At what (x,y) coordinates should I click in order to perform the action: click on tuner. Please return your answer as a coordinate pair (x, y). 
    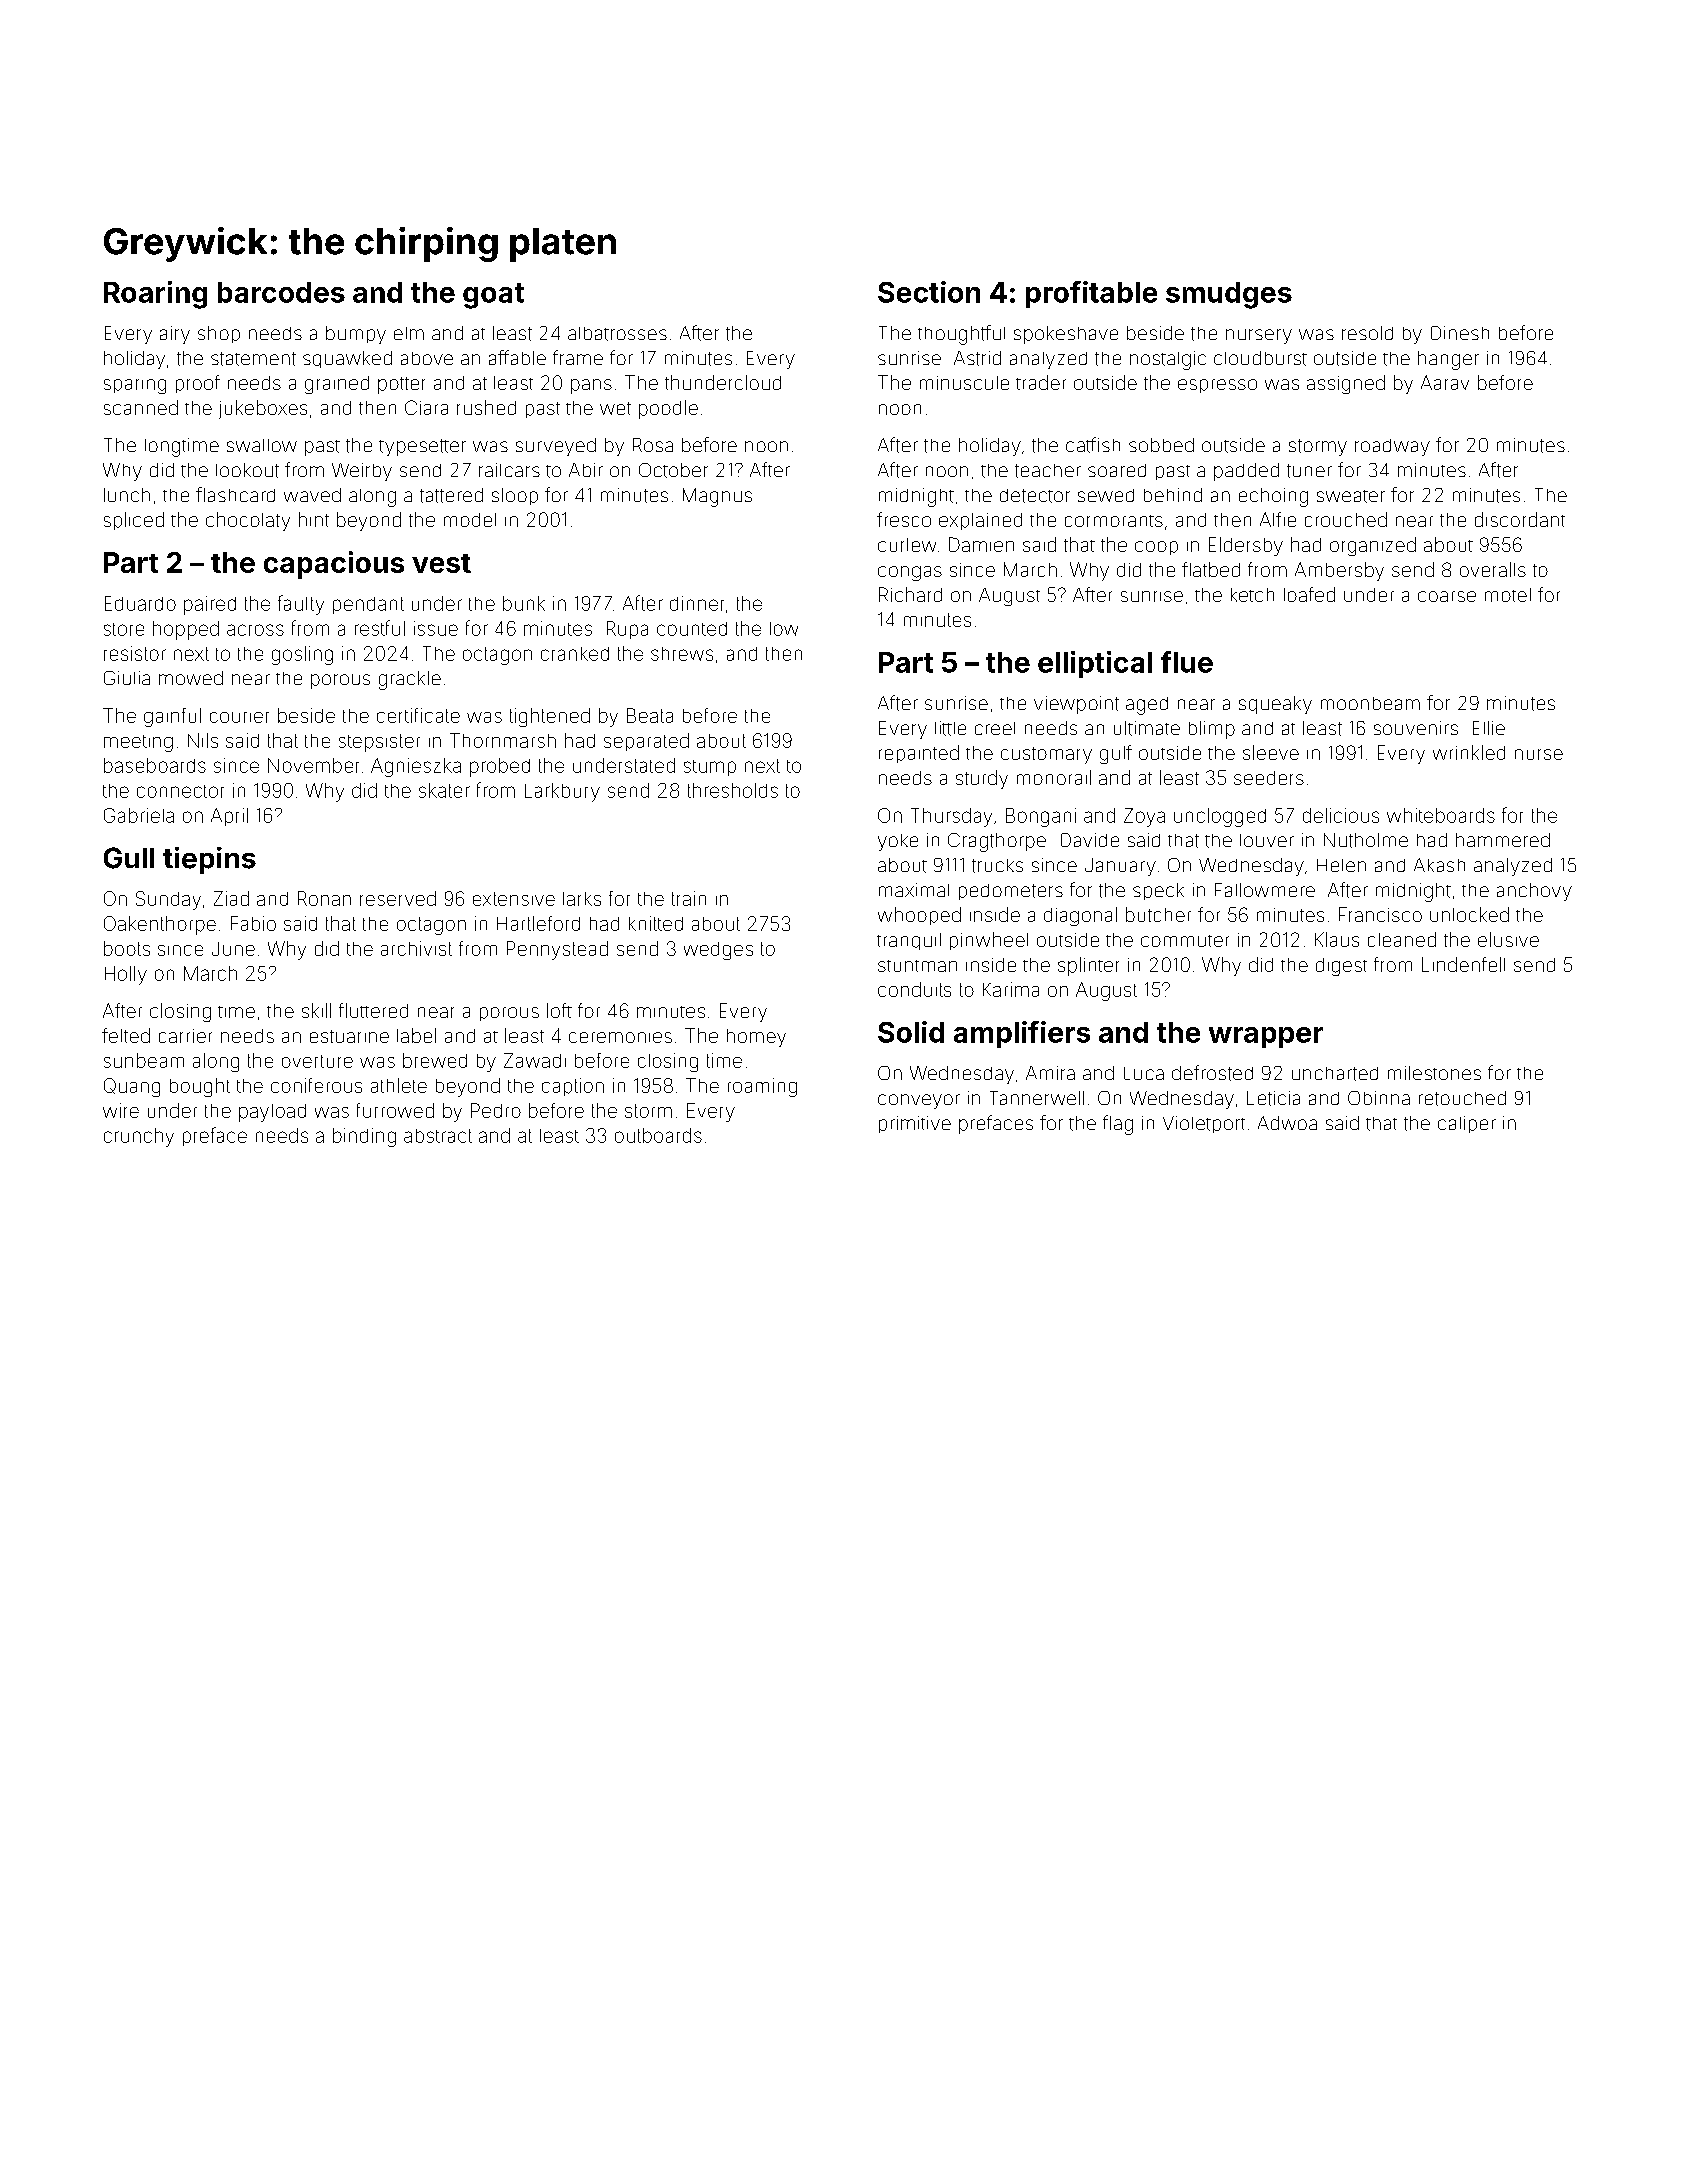
    Looking at the image, I should click on (1309, 471).
